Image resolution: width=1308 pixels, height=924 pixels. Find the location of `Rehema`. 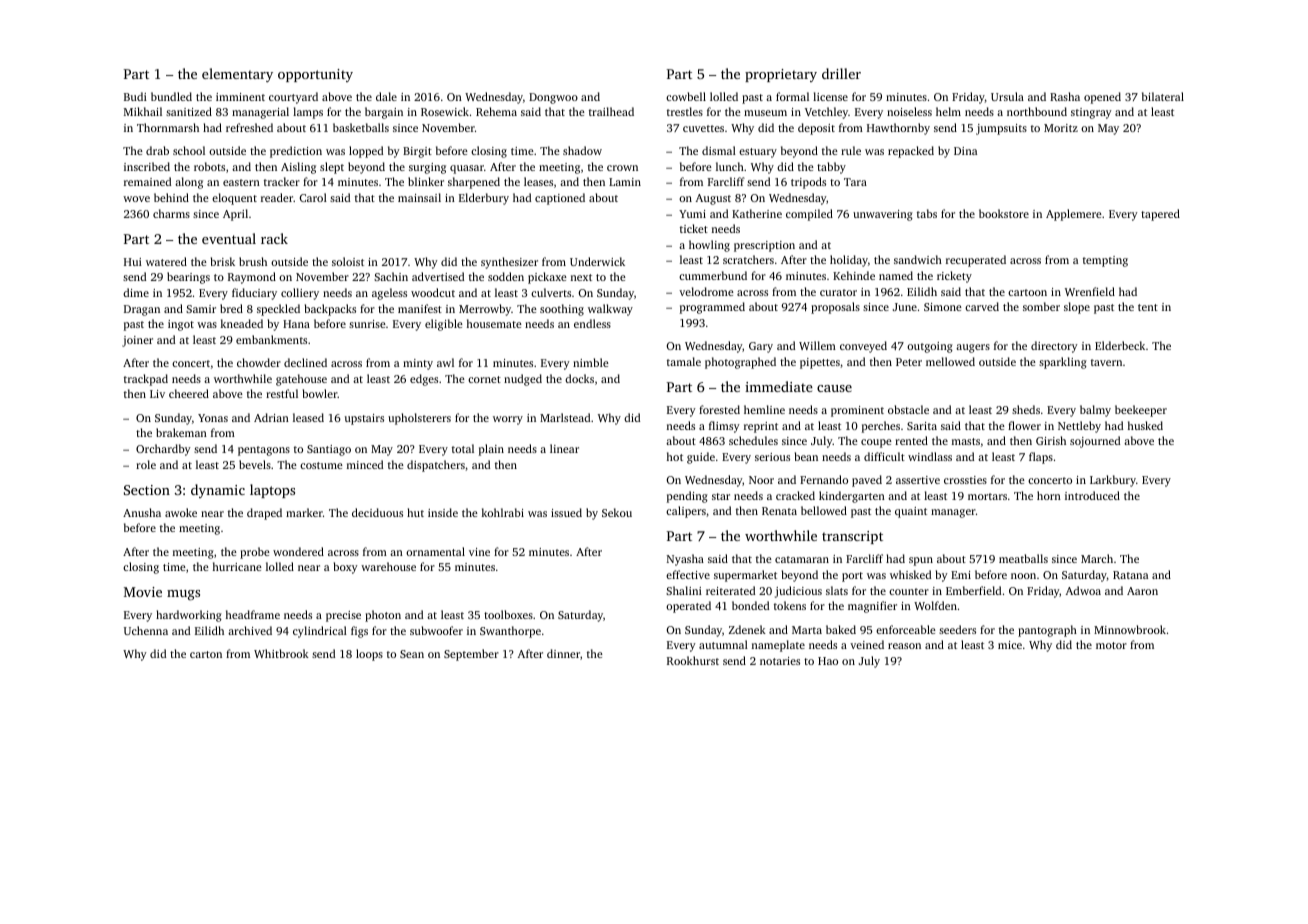

Rehema is located at coordinates (496, 111).
